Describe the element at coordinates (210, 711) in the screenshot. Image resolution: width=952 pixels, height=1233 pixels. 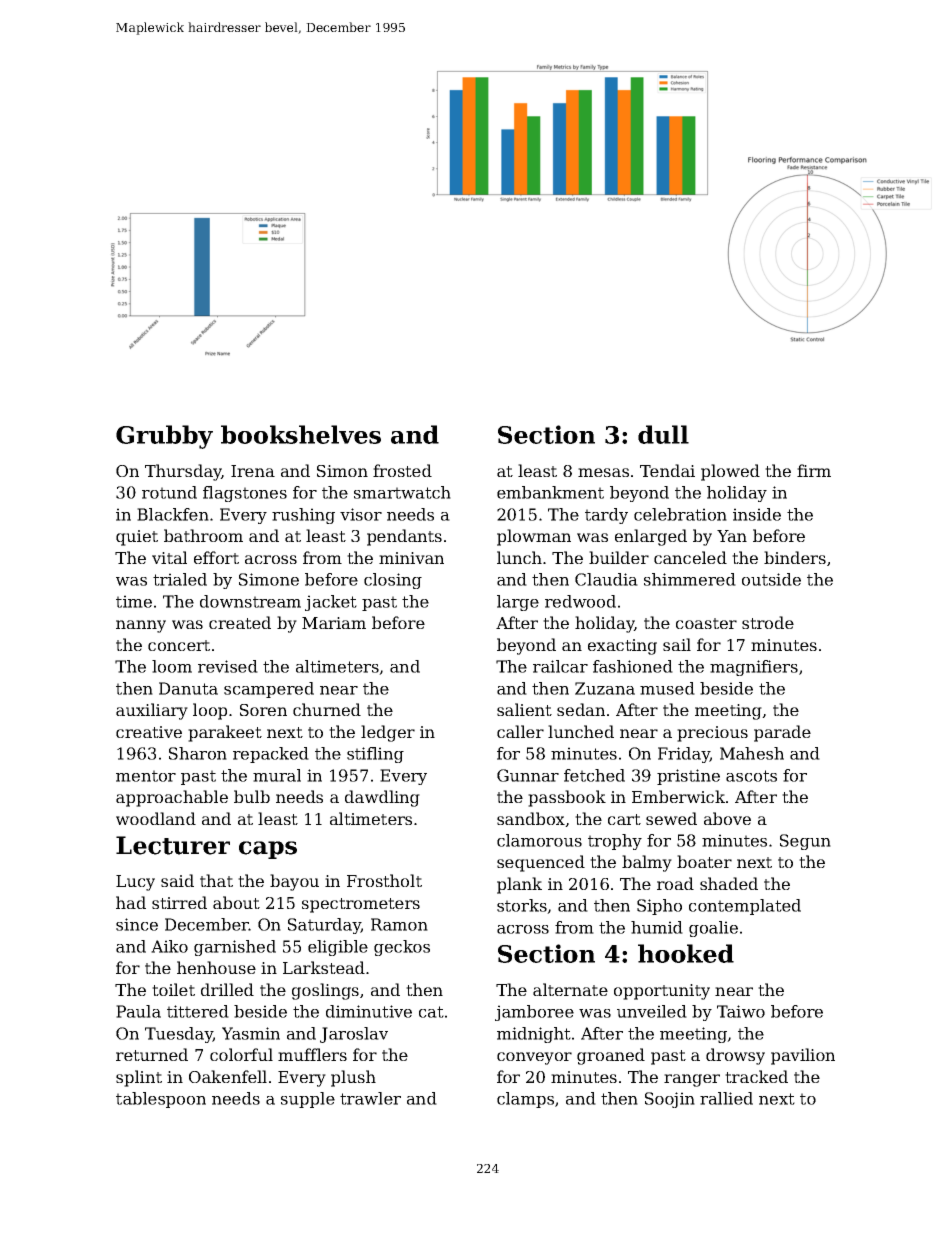
I see `loop` at that location.
